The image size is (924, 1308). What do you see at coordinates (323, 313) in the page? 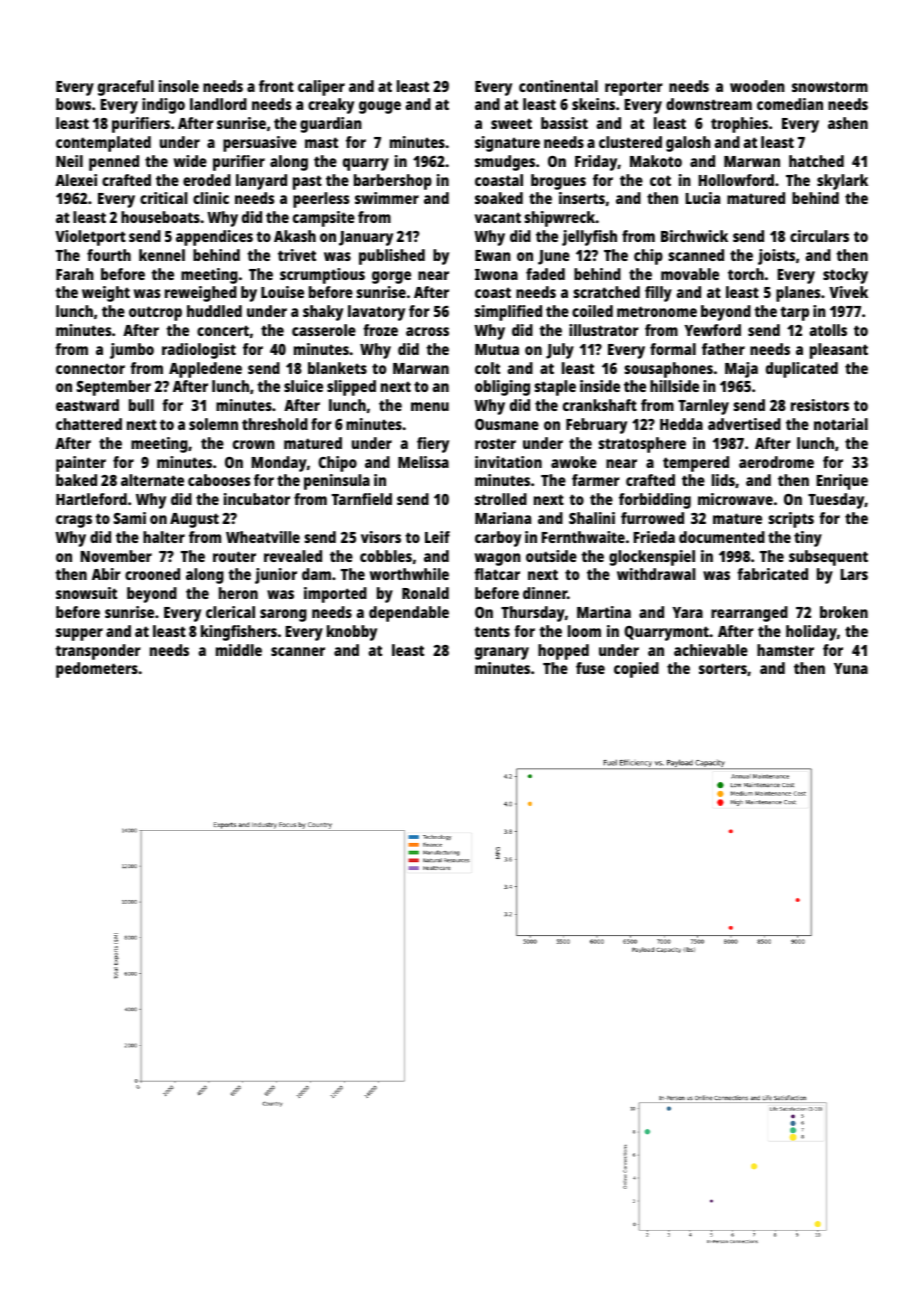
I see `shaky` at bounding box center [323, 313].
